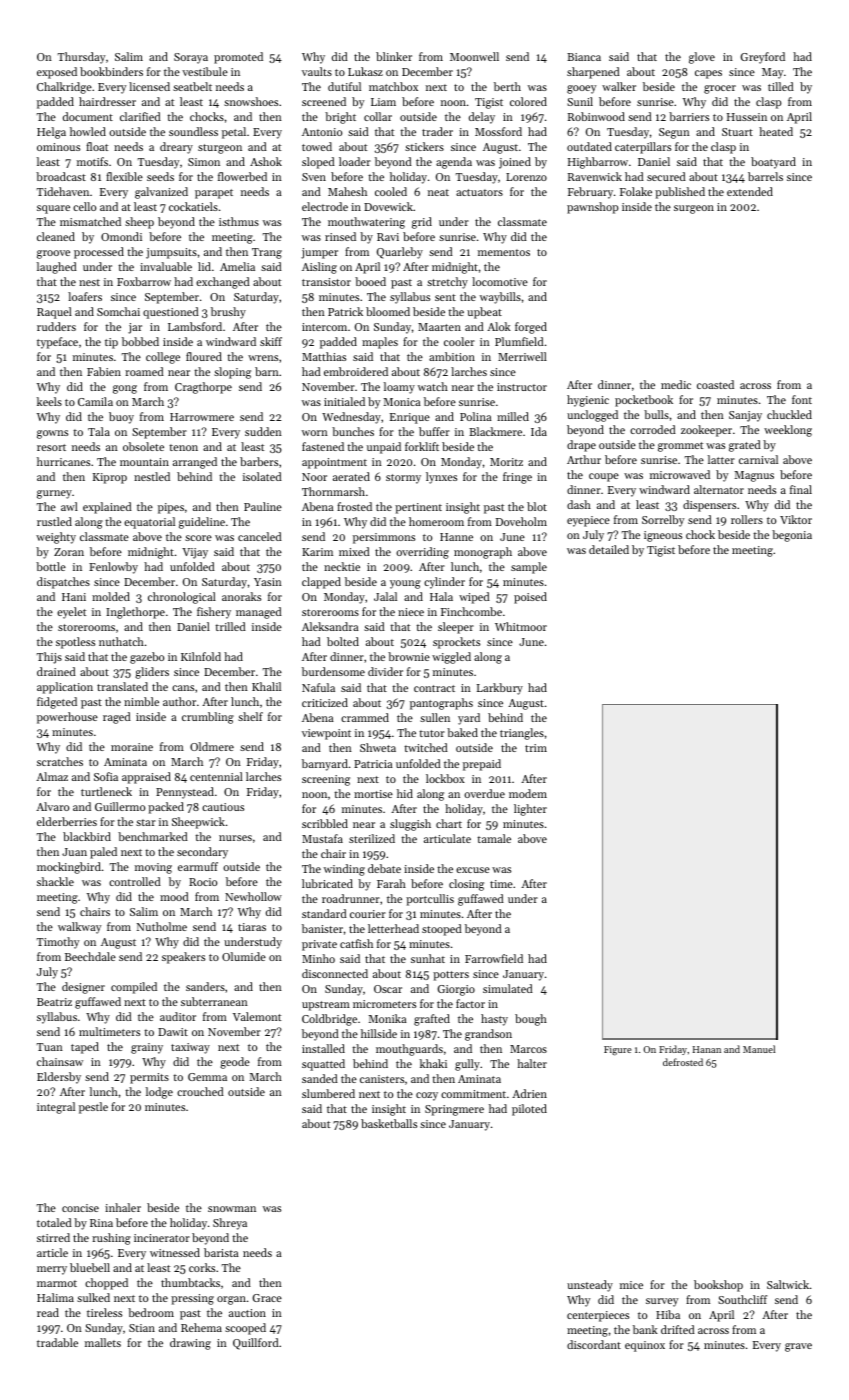  Describe the element at coordinates (146, 778) in the screenshot. I see `appraised` at that location.
